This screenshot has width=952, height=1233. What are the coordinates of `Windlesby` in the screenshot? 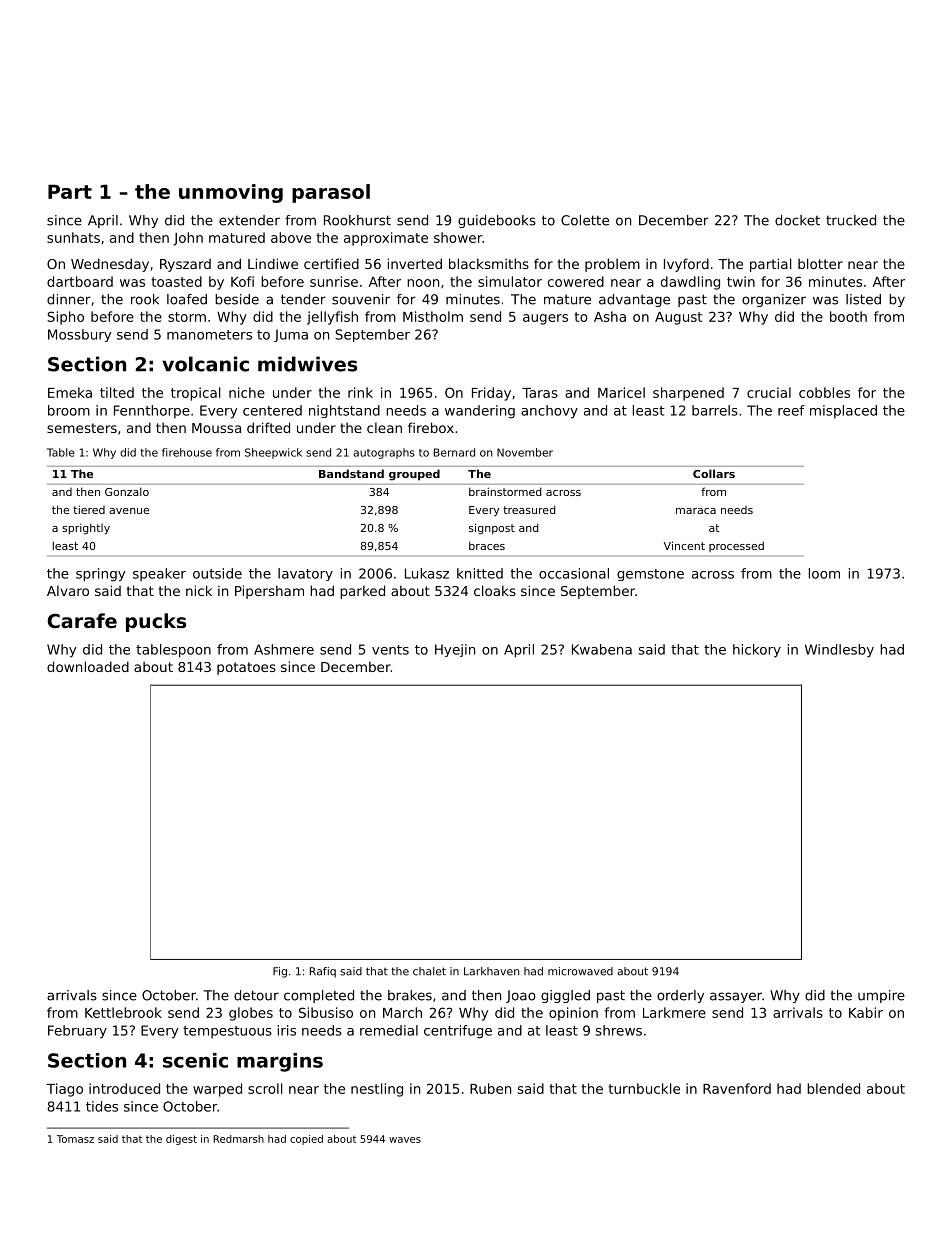 It's located at (839, 651).
